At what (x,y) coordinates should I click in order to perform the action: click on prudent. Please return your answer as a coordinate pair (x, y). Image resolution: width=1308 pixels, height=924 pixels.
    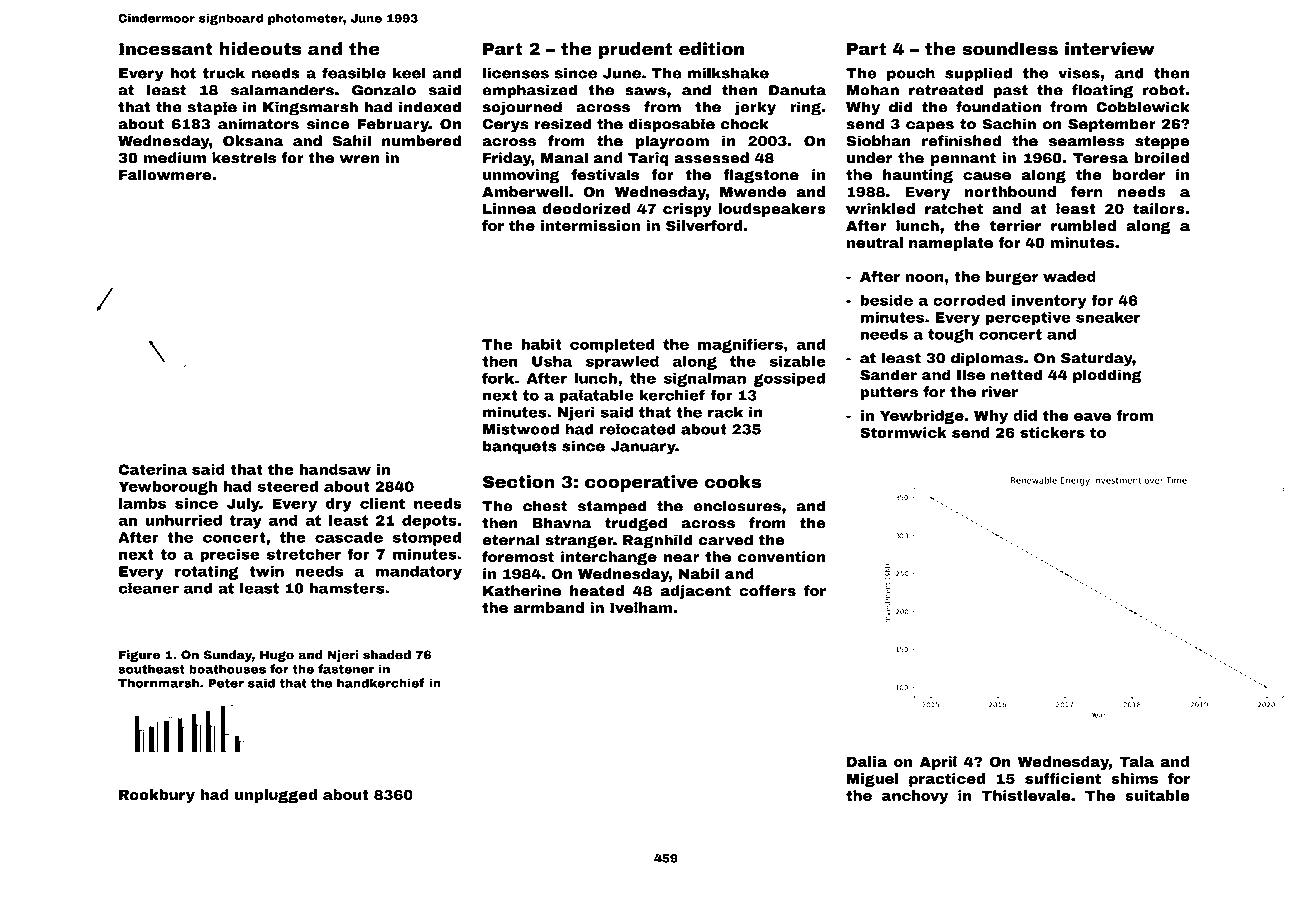
    Looking at the image, I should click on (636, 50).
